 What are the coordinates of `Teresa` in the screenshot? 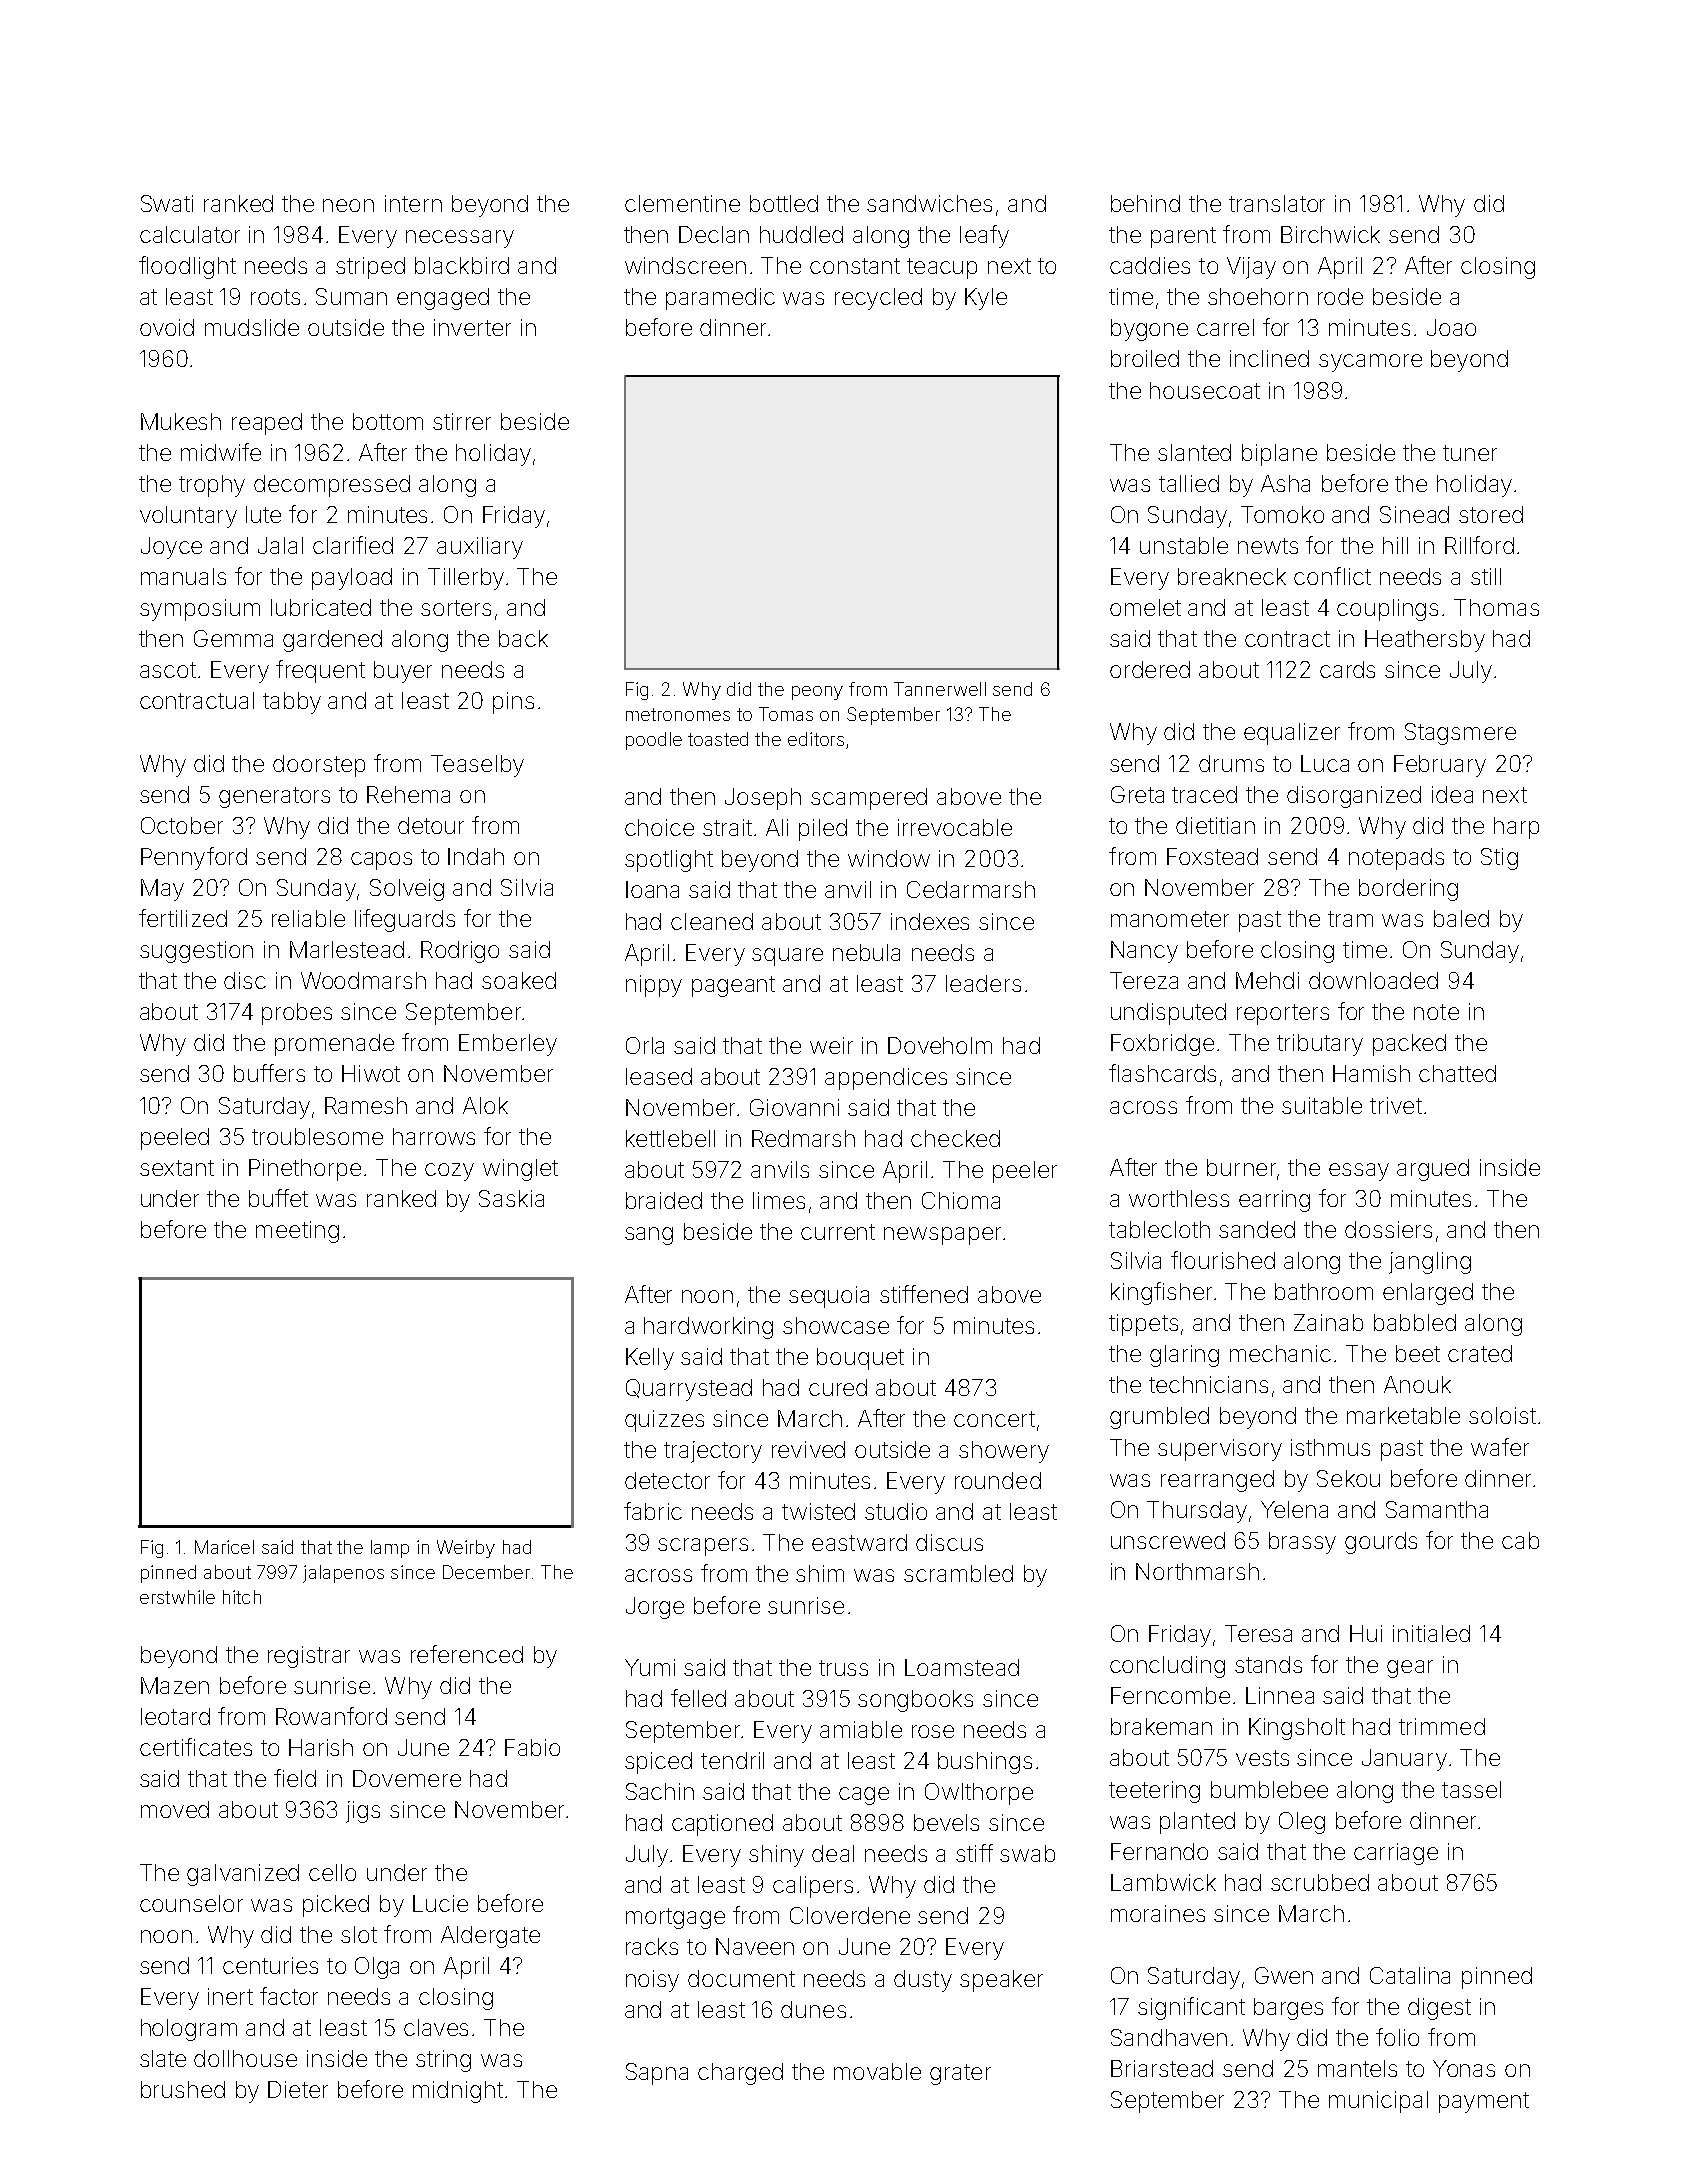 It's located at (1258, 1633).
